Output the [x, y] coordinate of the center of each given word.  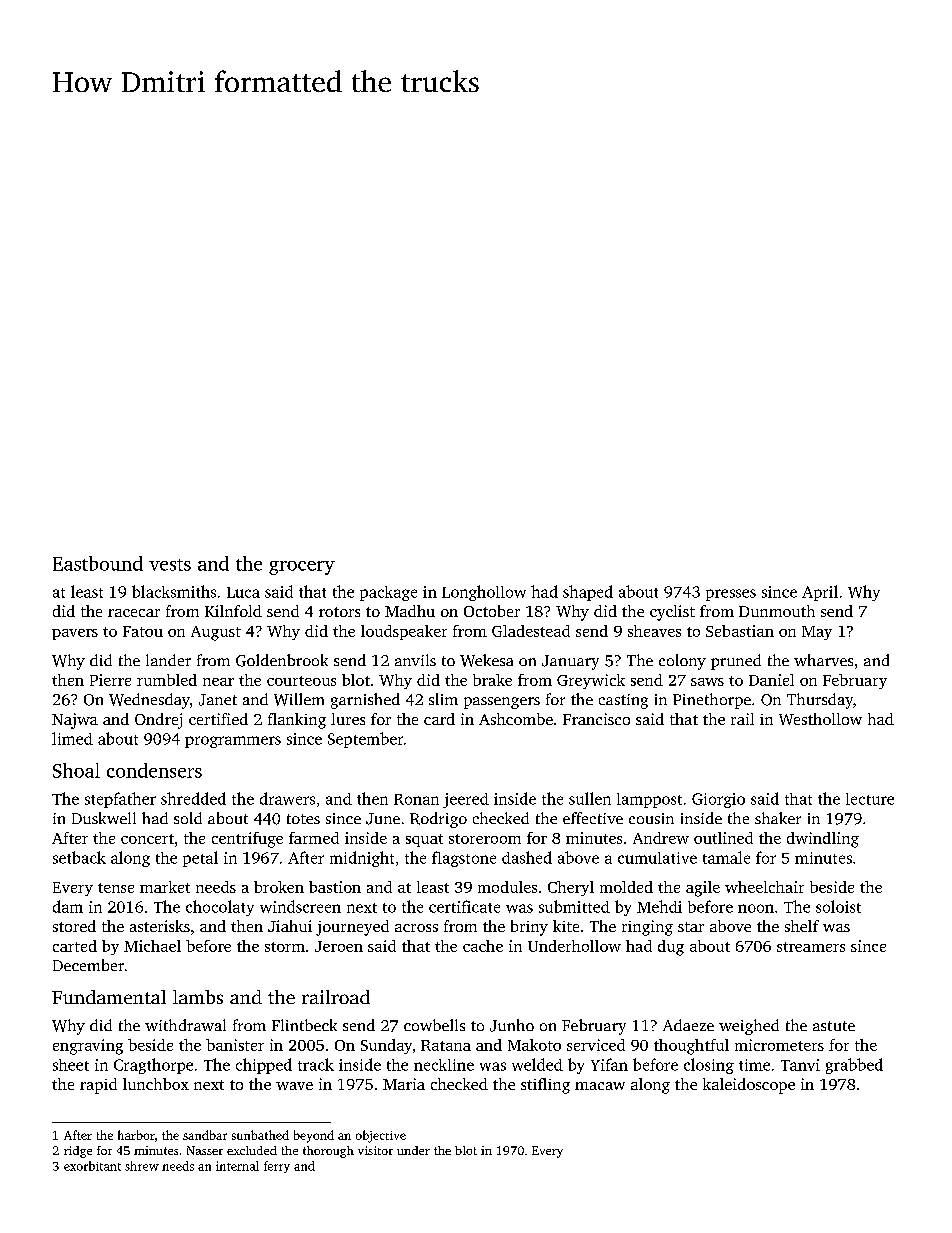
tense [116, 888]
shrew [142, 1166]
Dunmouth [777, 611]
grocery [302, 568]
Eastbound [98, 563]
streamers [811, 947]
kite [566, 926]
